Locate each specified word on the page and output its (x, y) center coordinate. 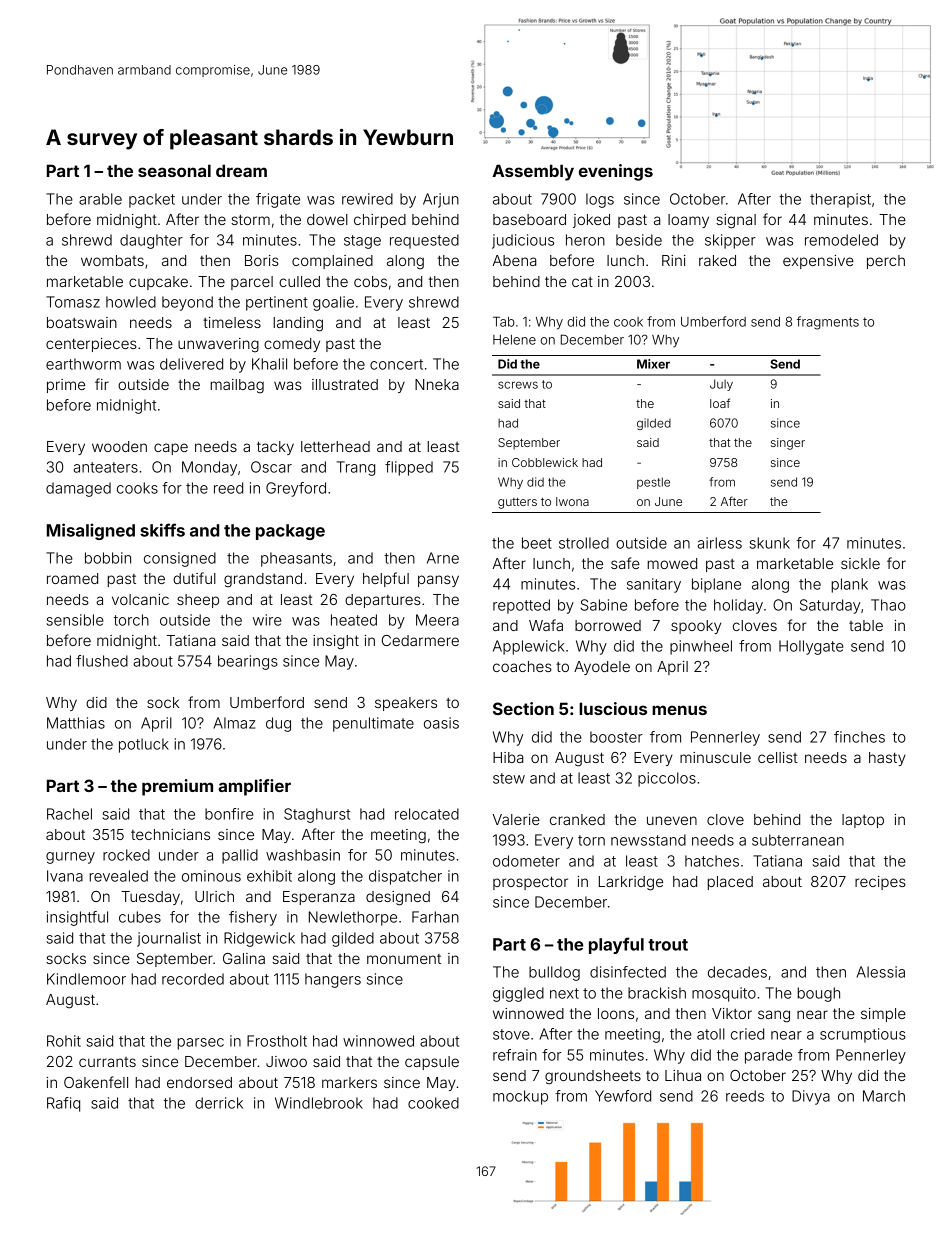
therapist (840, 200)
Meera (437, 620)
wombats (112, 260)
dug (278, 724)
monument (404, 959)
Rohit (64, 1041)
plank (849, 585)
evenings (616, 172)
